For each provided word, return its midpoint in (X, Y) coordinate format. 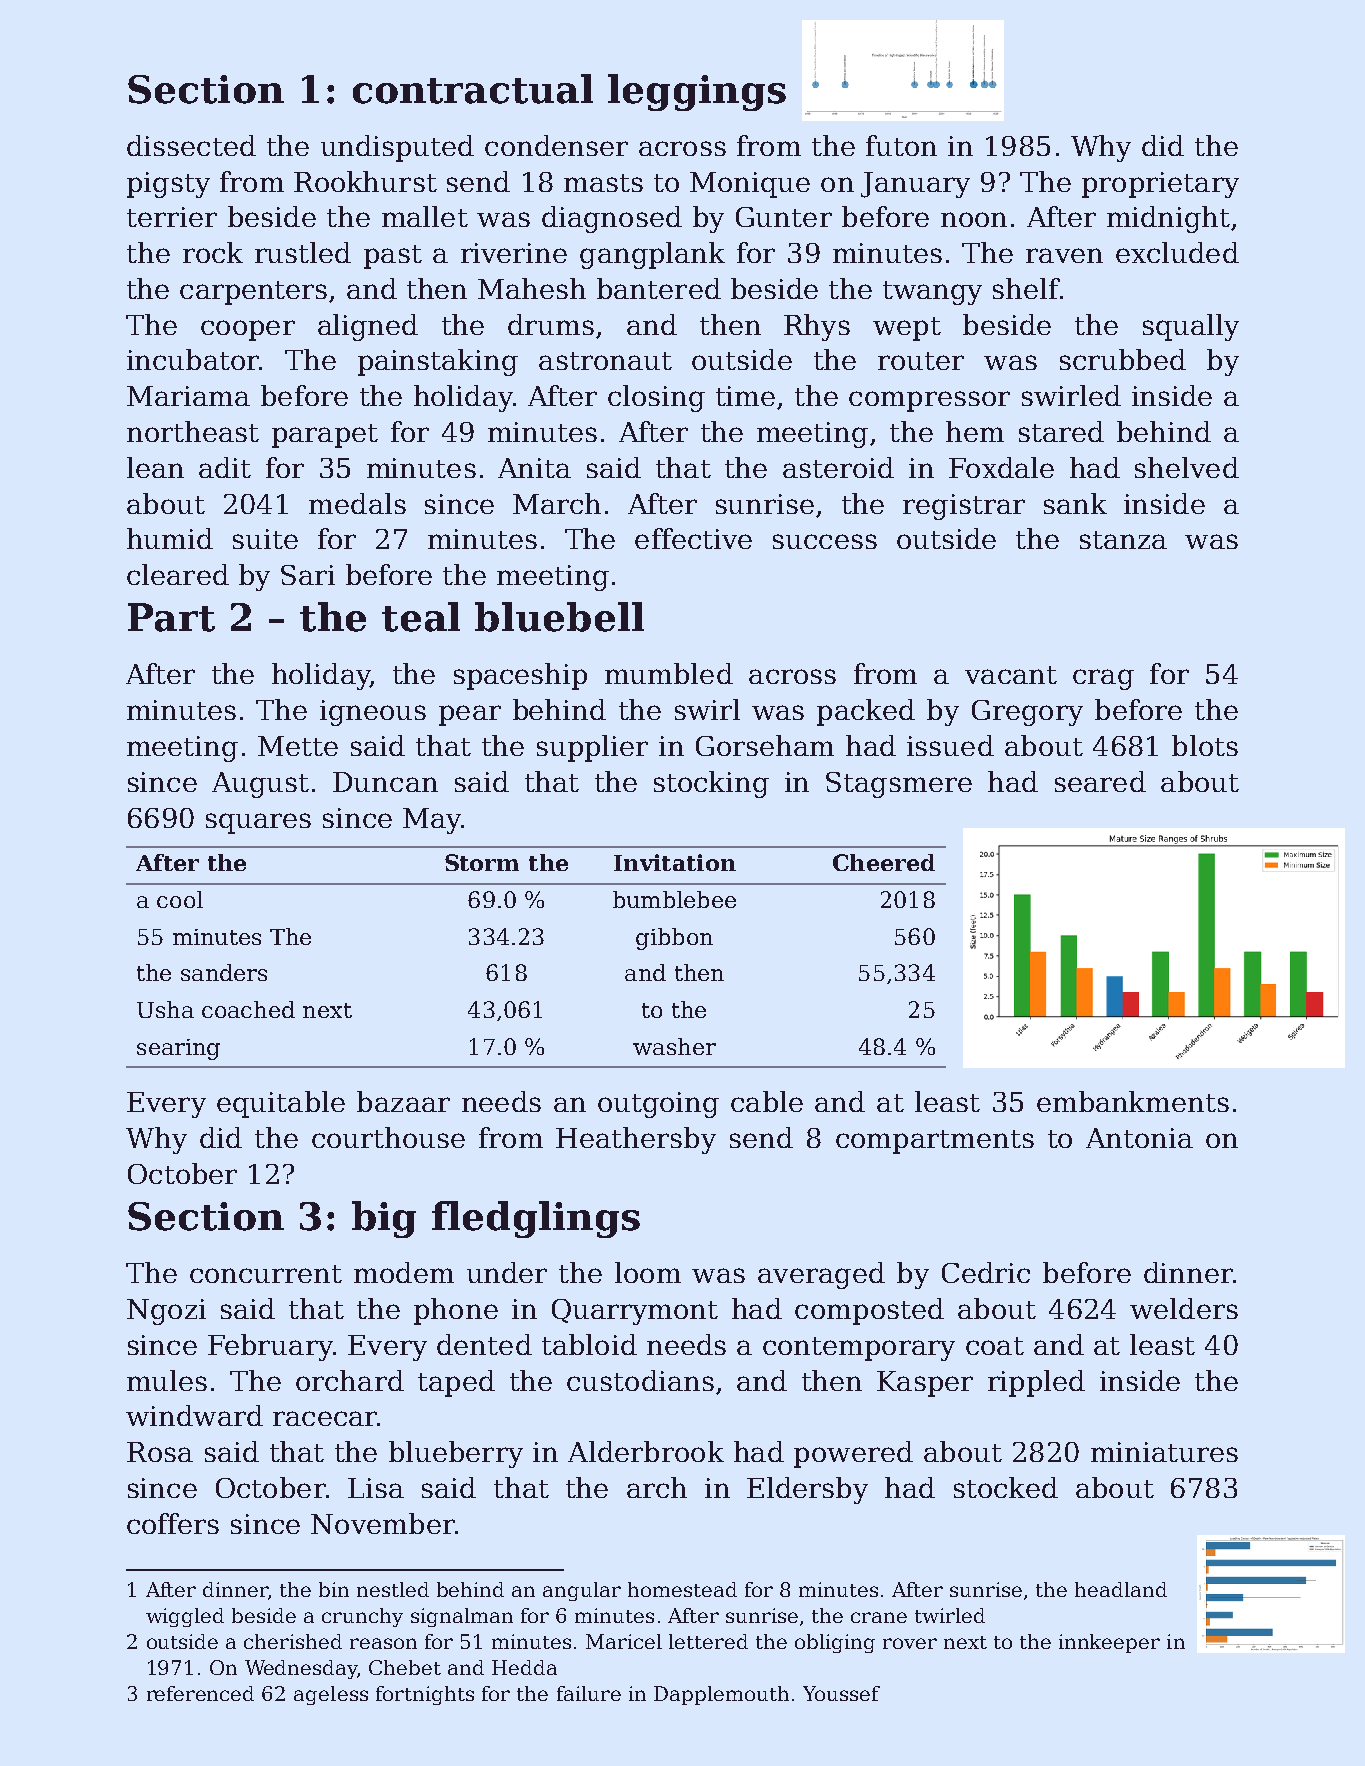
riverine (514, 253)
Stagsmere (899, 785)
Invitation (675, 862)
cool (180, 899)
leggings (697, 92)
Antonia (1139, 1138)
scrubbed (1123, 359)
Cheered (884, 862)
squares (258, 823)
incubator (193, 359)
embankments (1133, 1101)
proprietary (1160, 185)
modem (404, 1272)
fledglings (536, 1219)
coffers (173, 1523)
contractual (473, 89)
